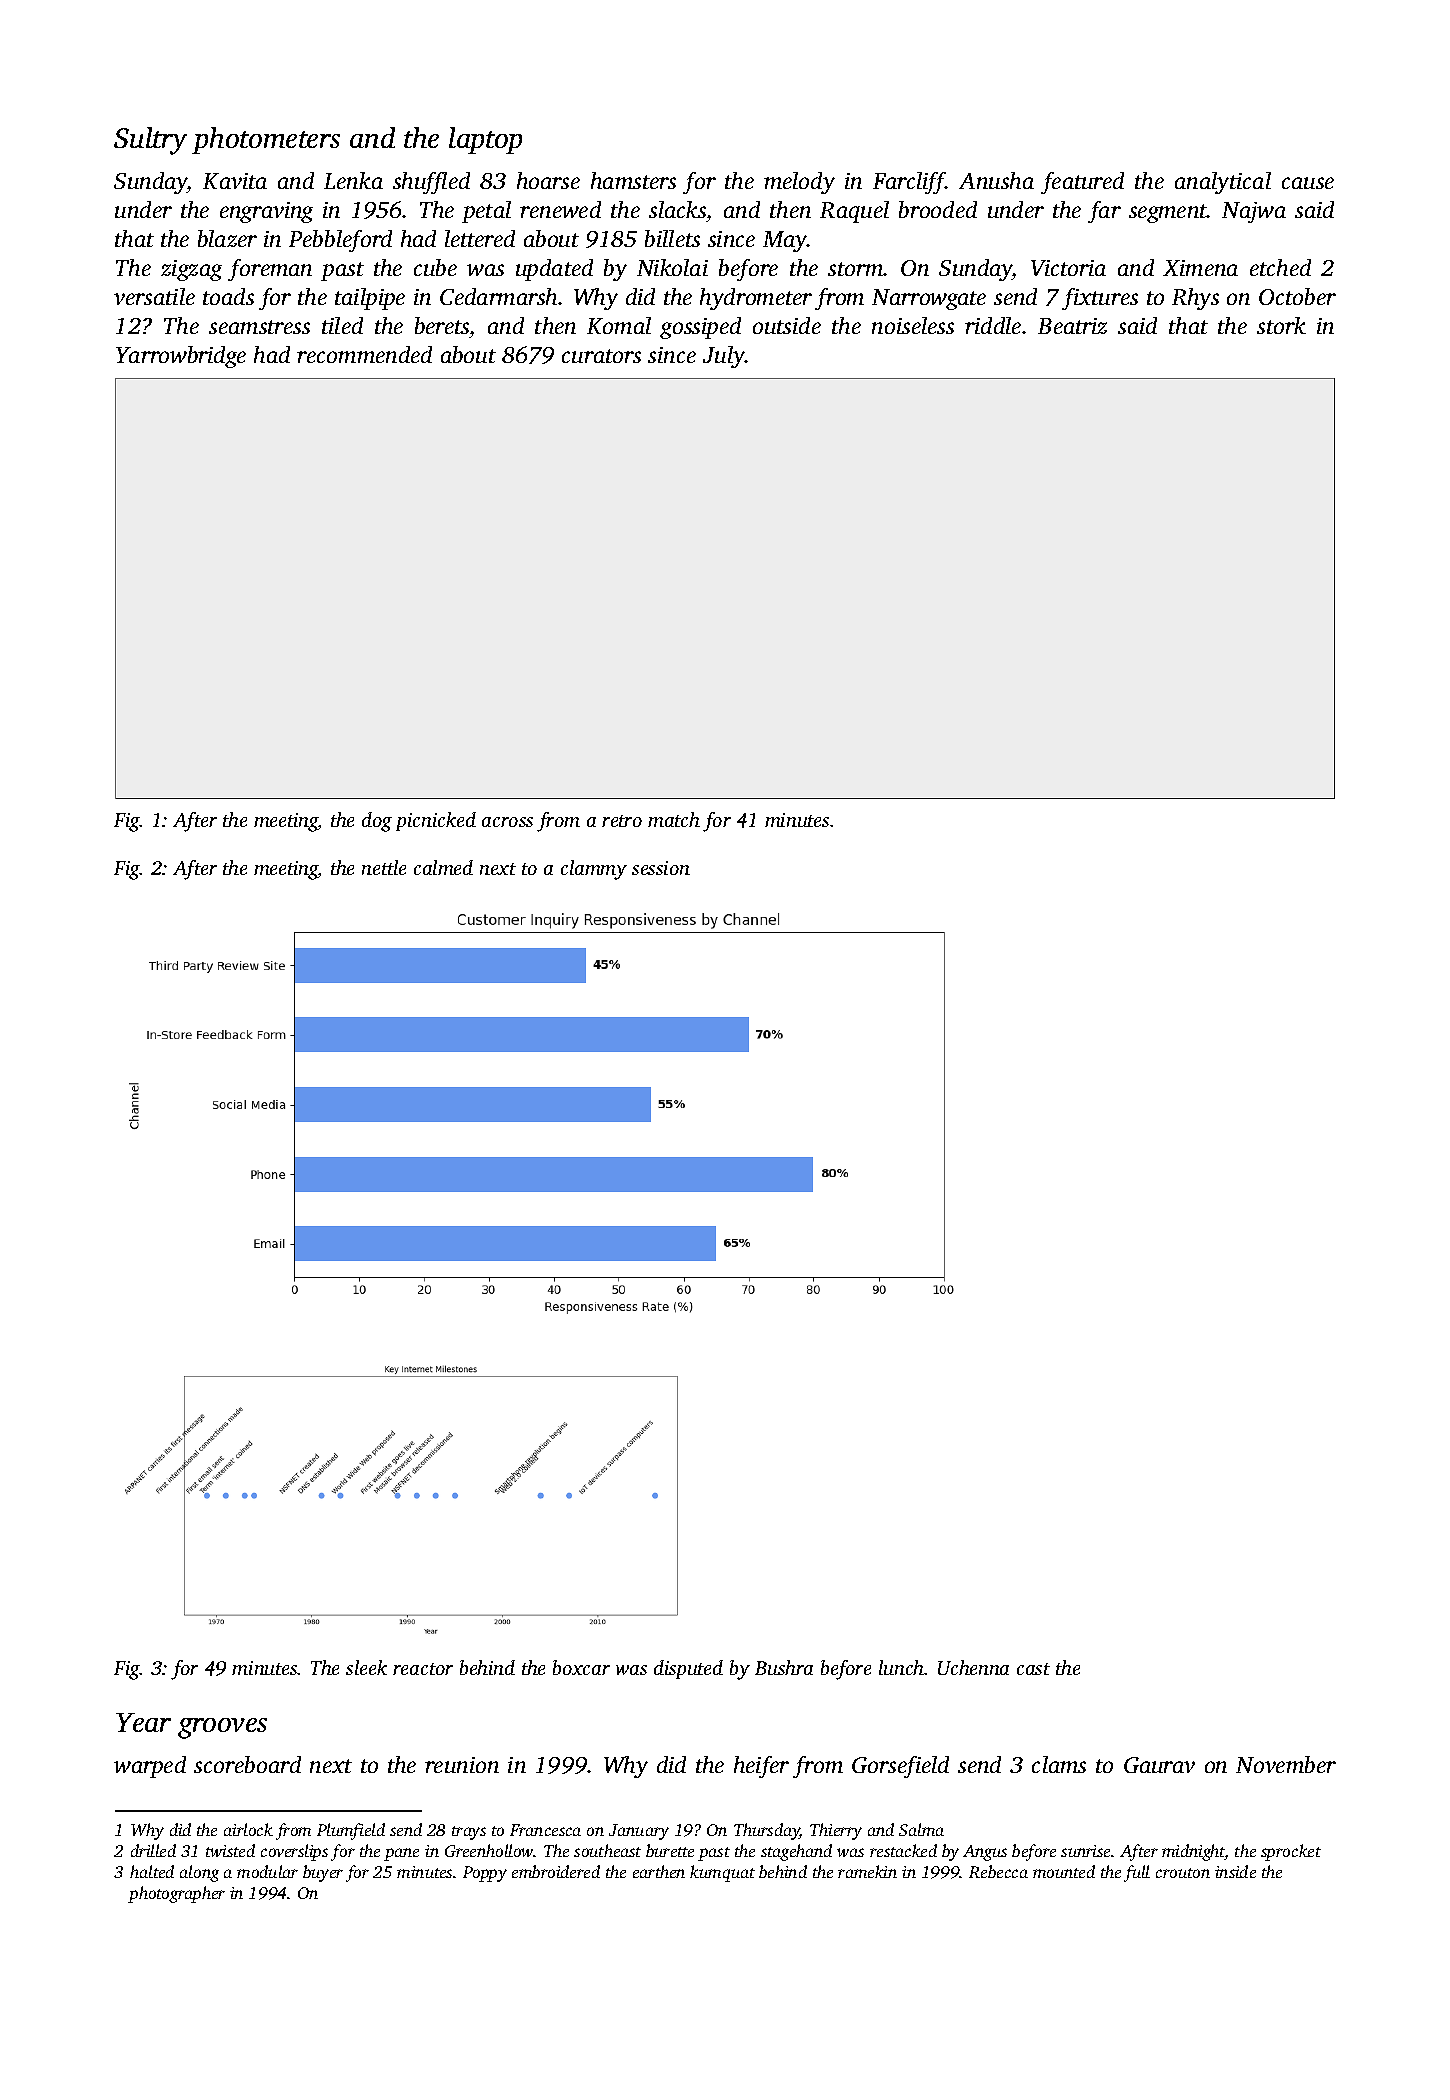 The width and height of the image is (1450, 2100). I want to click on melody, so click(799, 183).
